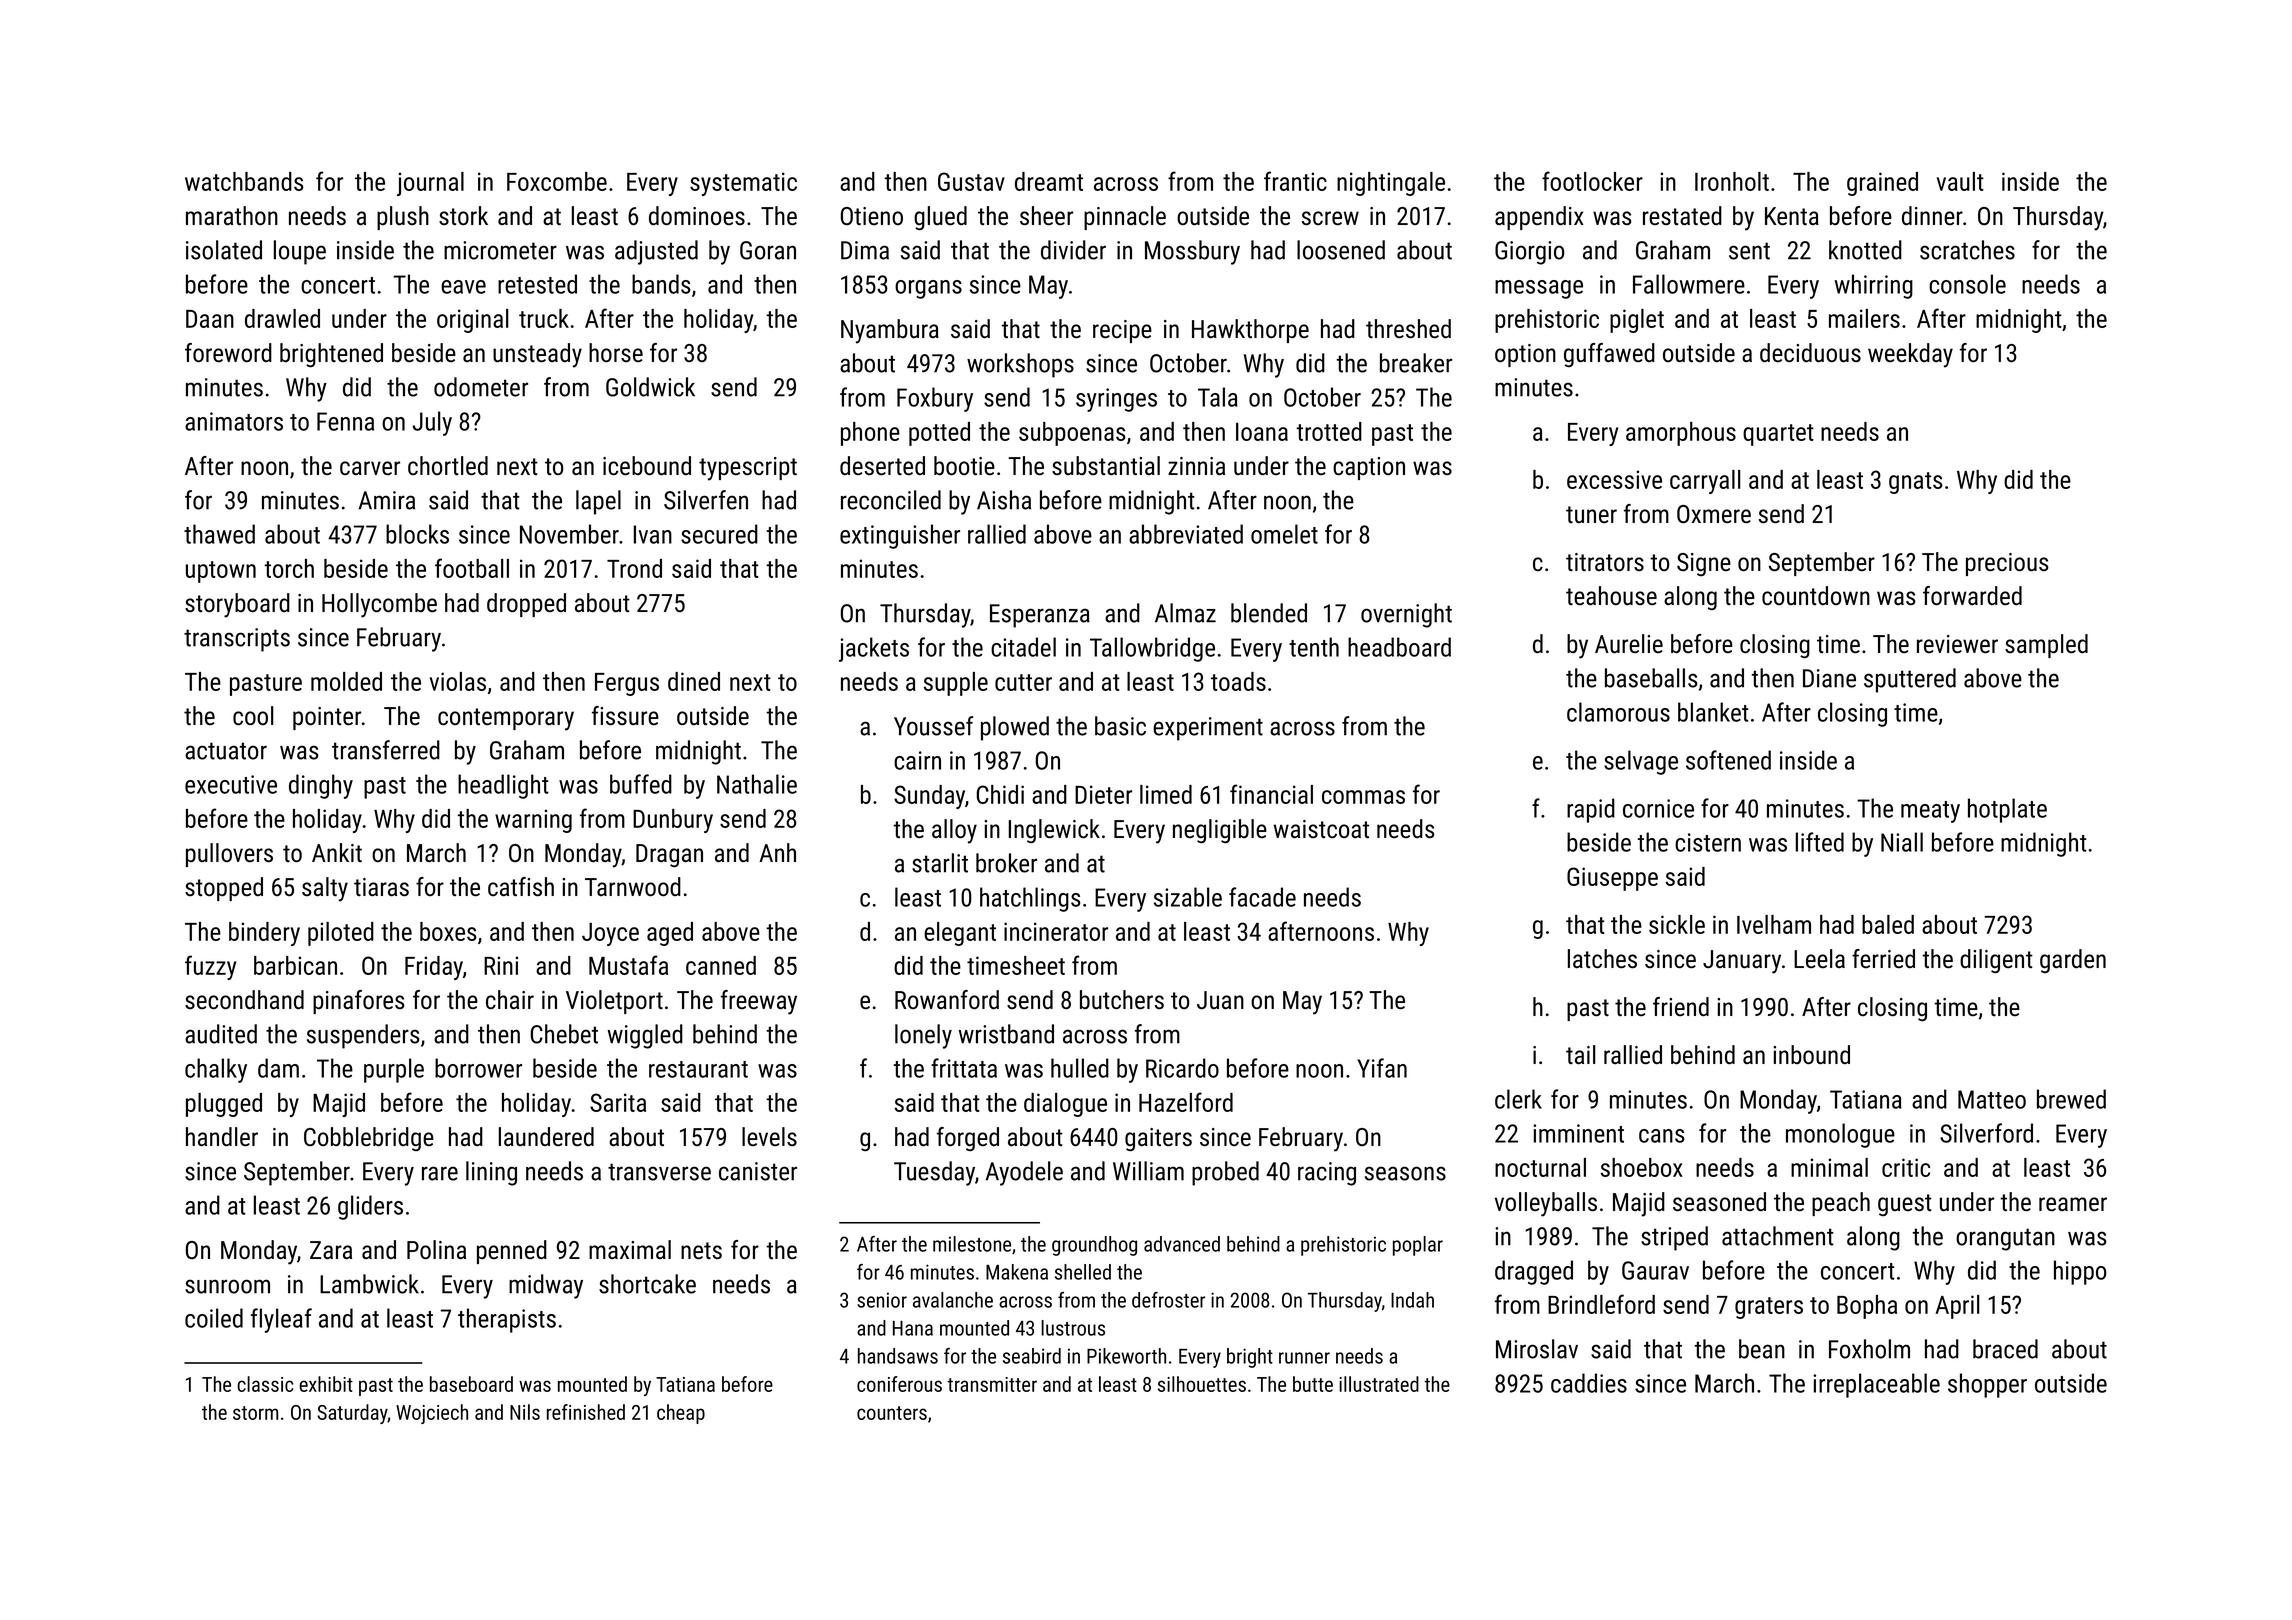 The image size is (2292, 1620). Describe the element at coordinates (2007, 564) in the screenshot. I see `precious` at that location.
